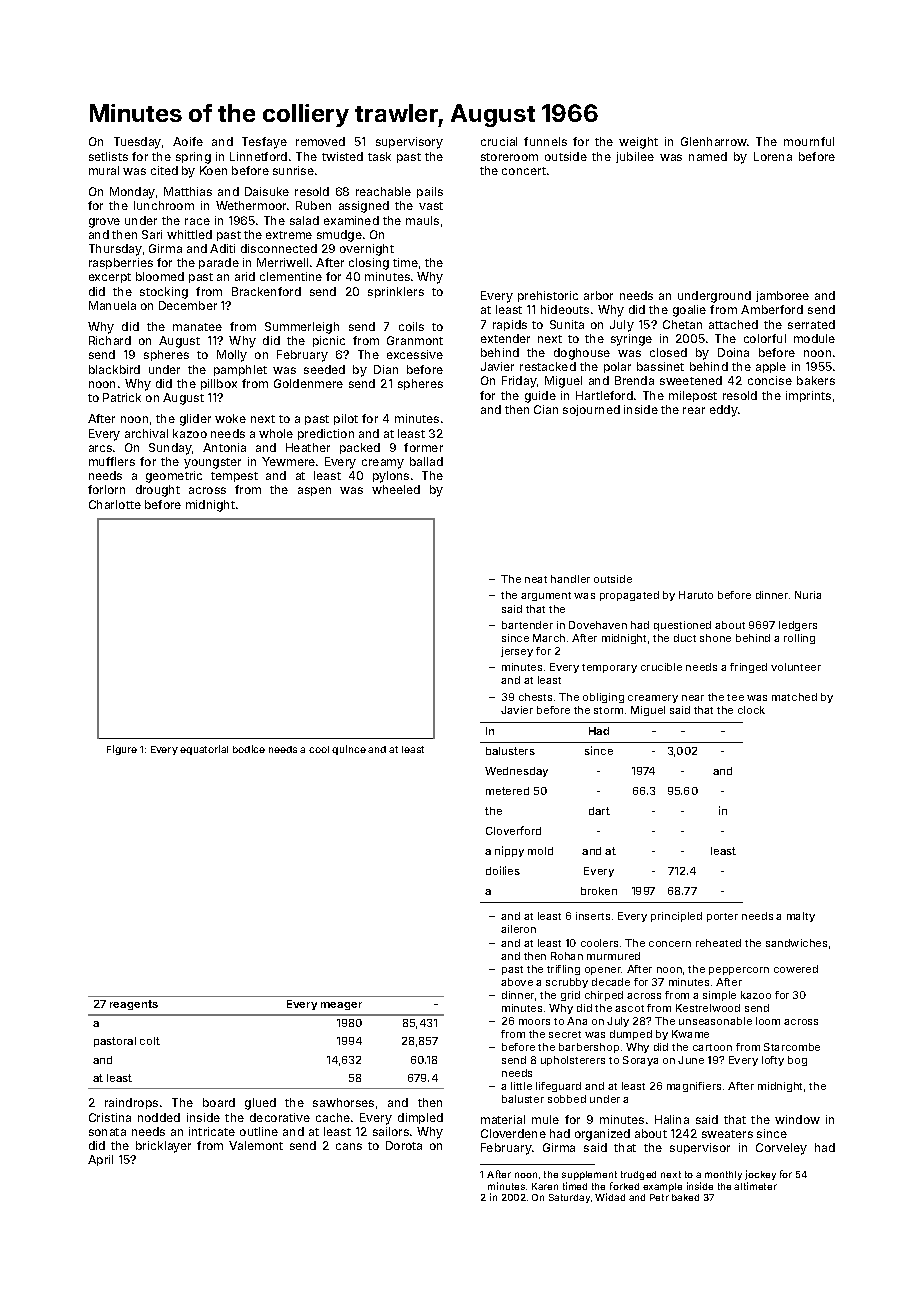  Describe the element at coordinates (249, 749) in the image. I see `bodice` at that location.
